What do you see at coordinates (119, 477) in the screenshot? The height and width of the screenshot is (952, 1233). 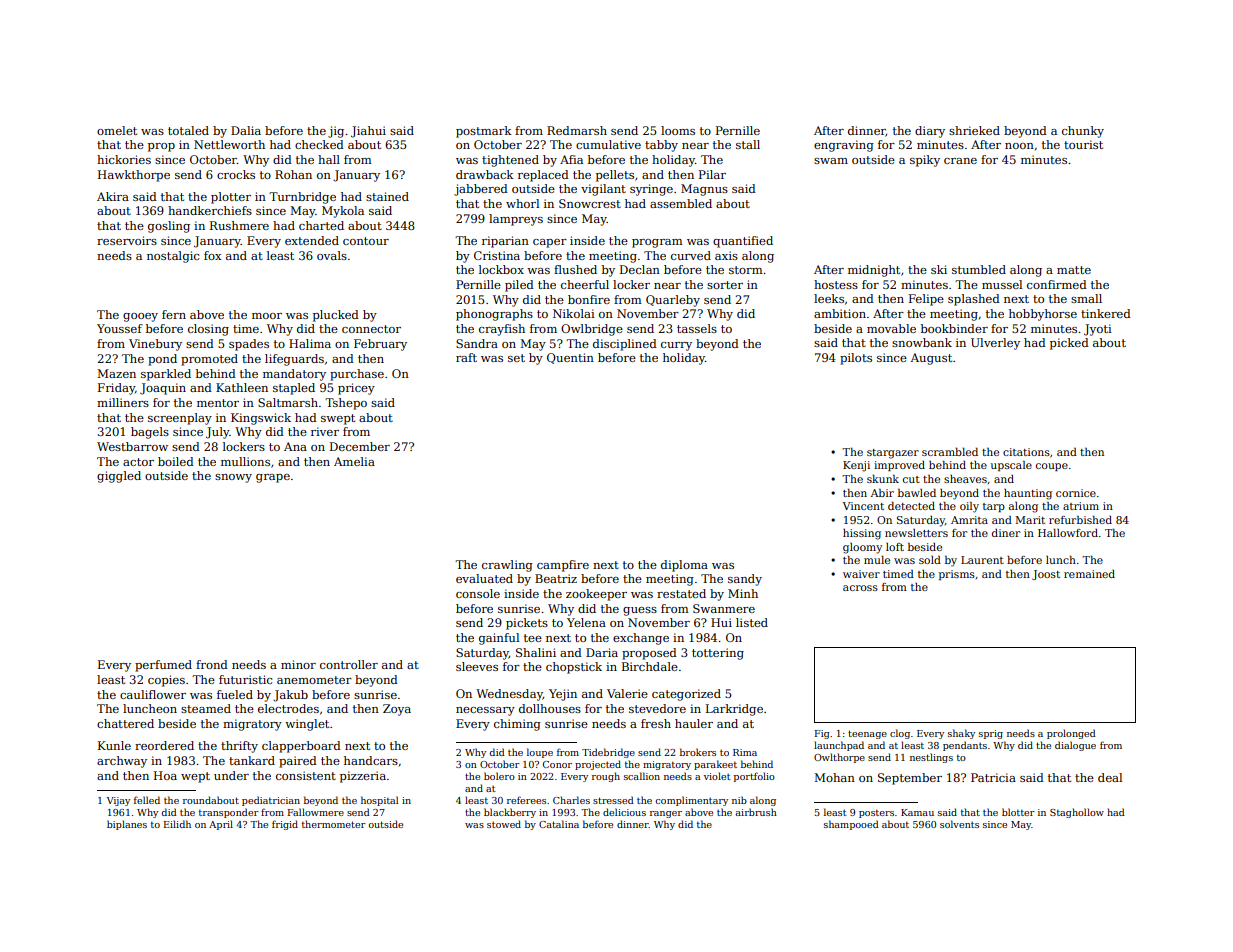 I see `giggled` at bounding box center [119, 477].
